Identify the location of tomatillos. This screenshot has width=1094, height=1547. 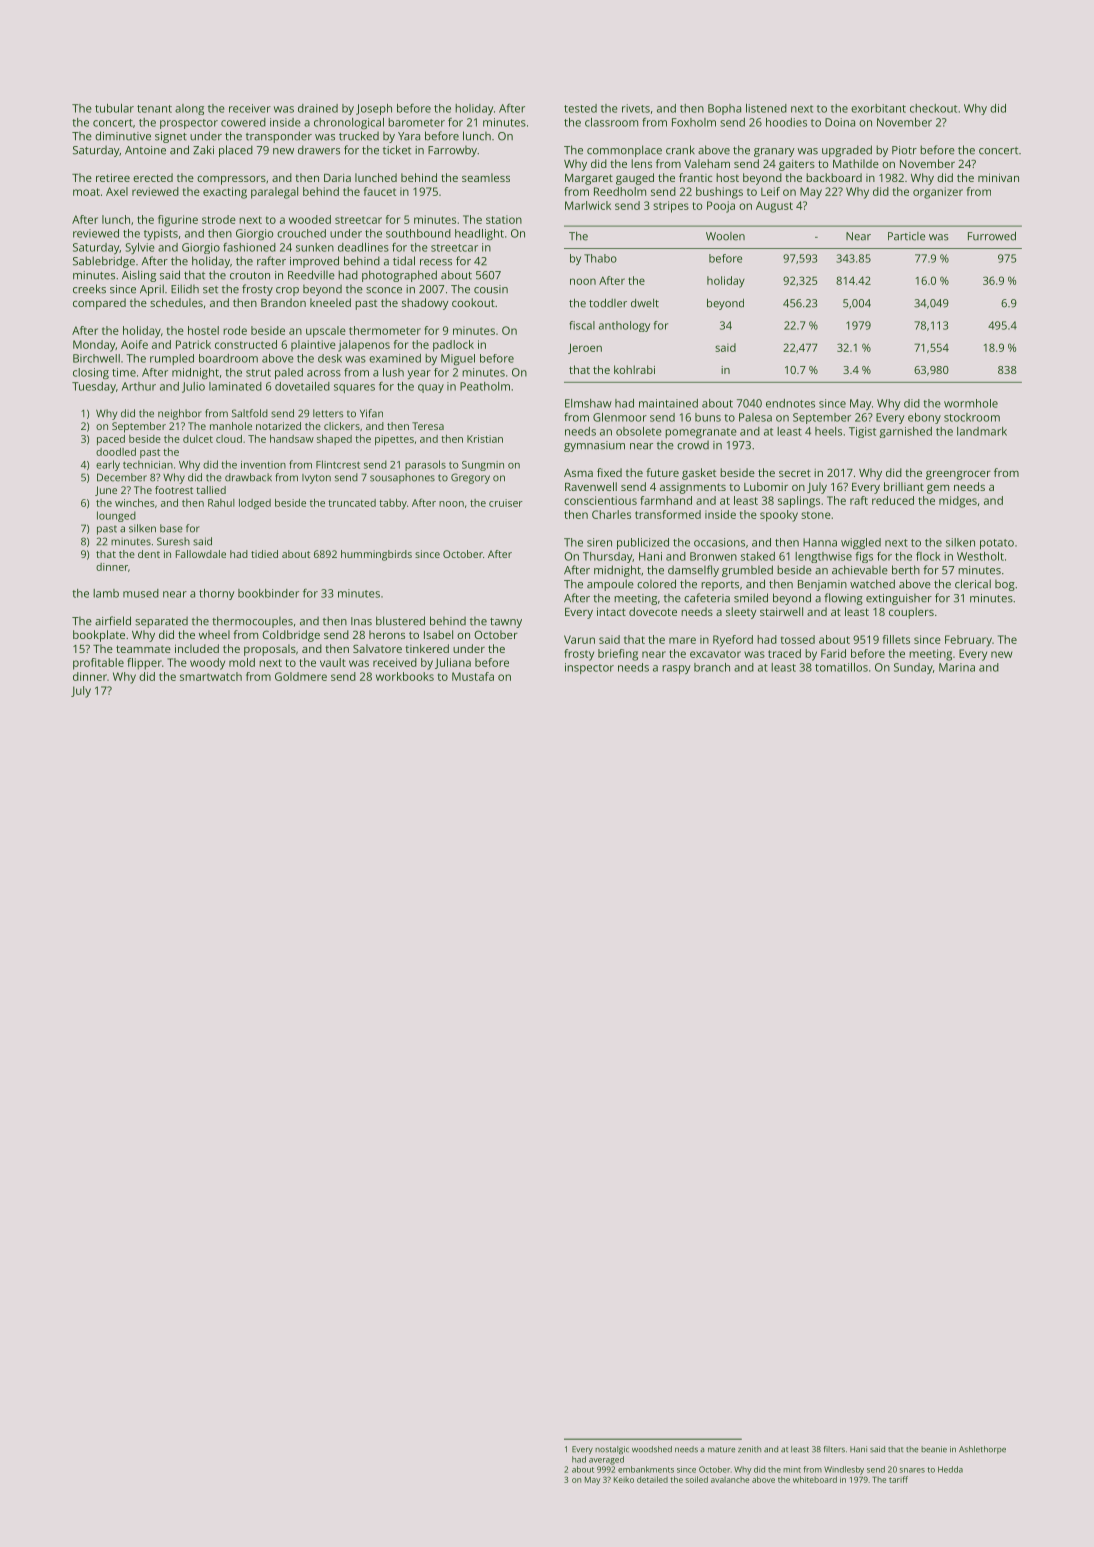
(841, 667).
